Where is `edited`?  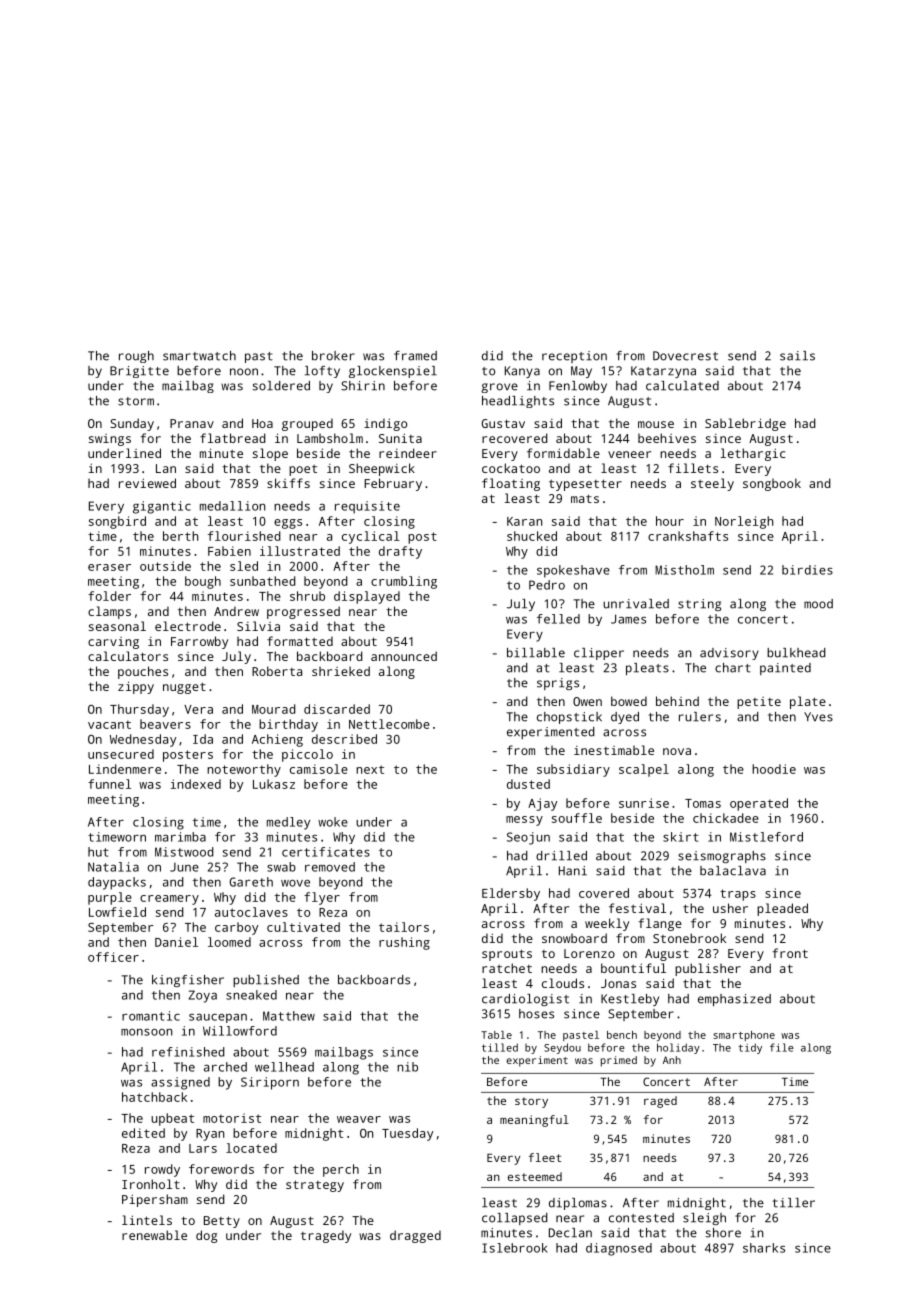
edited is located at coordinates (143, 1133).
